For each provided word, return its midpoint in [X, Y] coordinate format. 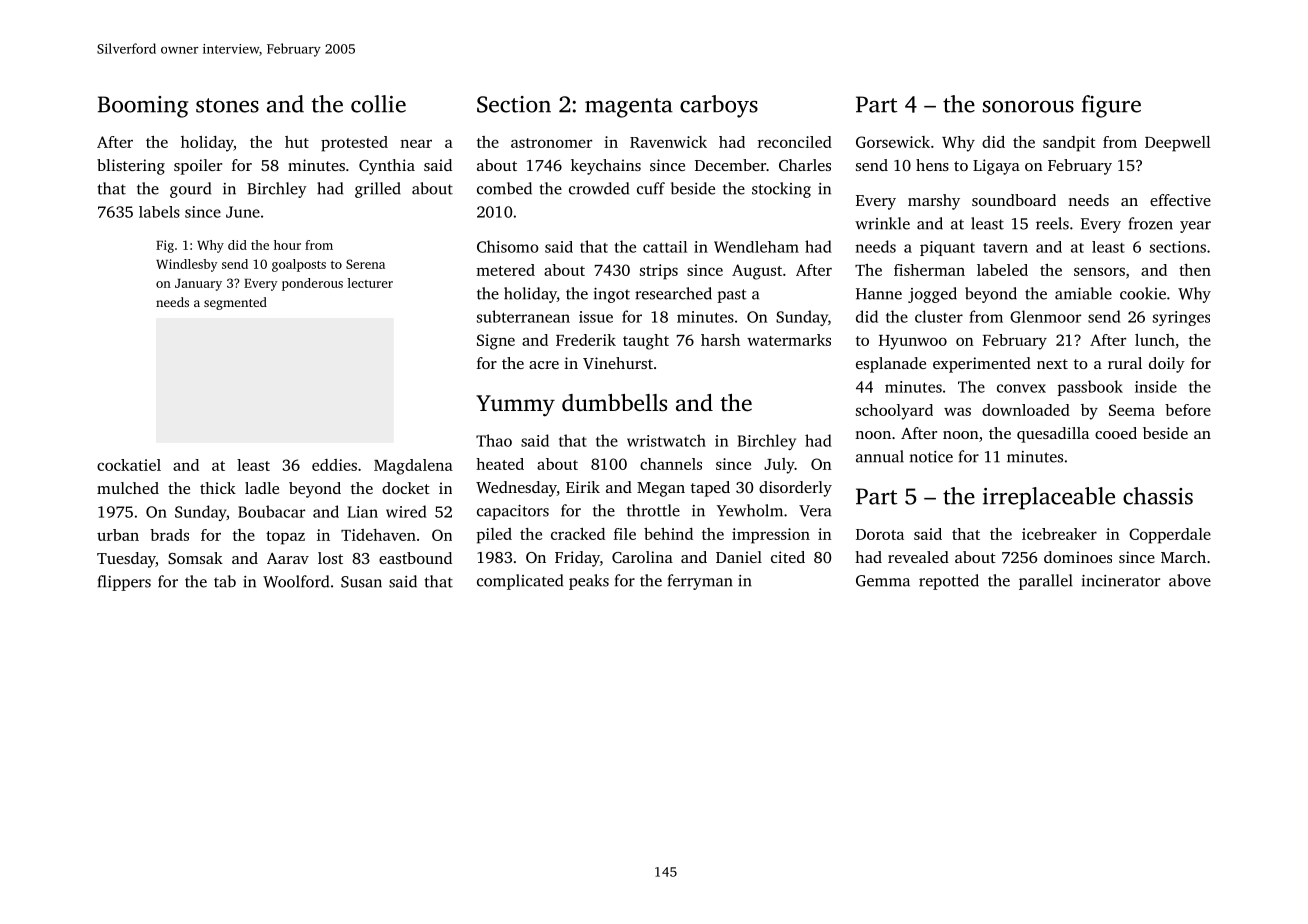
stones [227, 105]
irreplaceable [1049, 498]
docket [406, 488]
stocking [781, 190]
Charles [805, 165]
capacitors [513, 512]
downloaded [1026, 410]
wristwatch [666, 440]
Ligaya [996, 167]
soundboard [1014, 200]
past [732, 296]
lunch [1155, 340]
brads [169, 535]
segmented [235, 303]
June [243, 212]
